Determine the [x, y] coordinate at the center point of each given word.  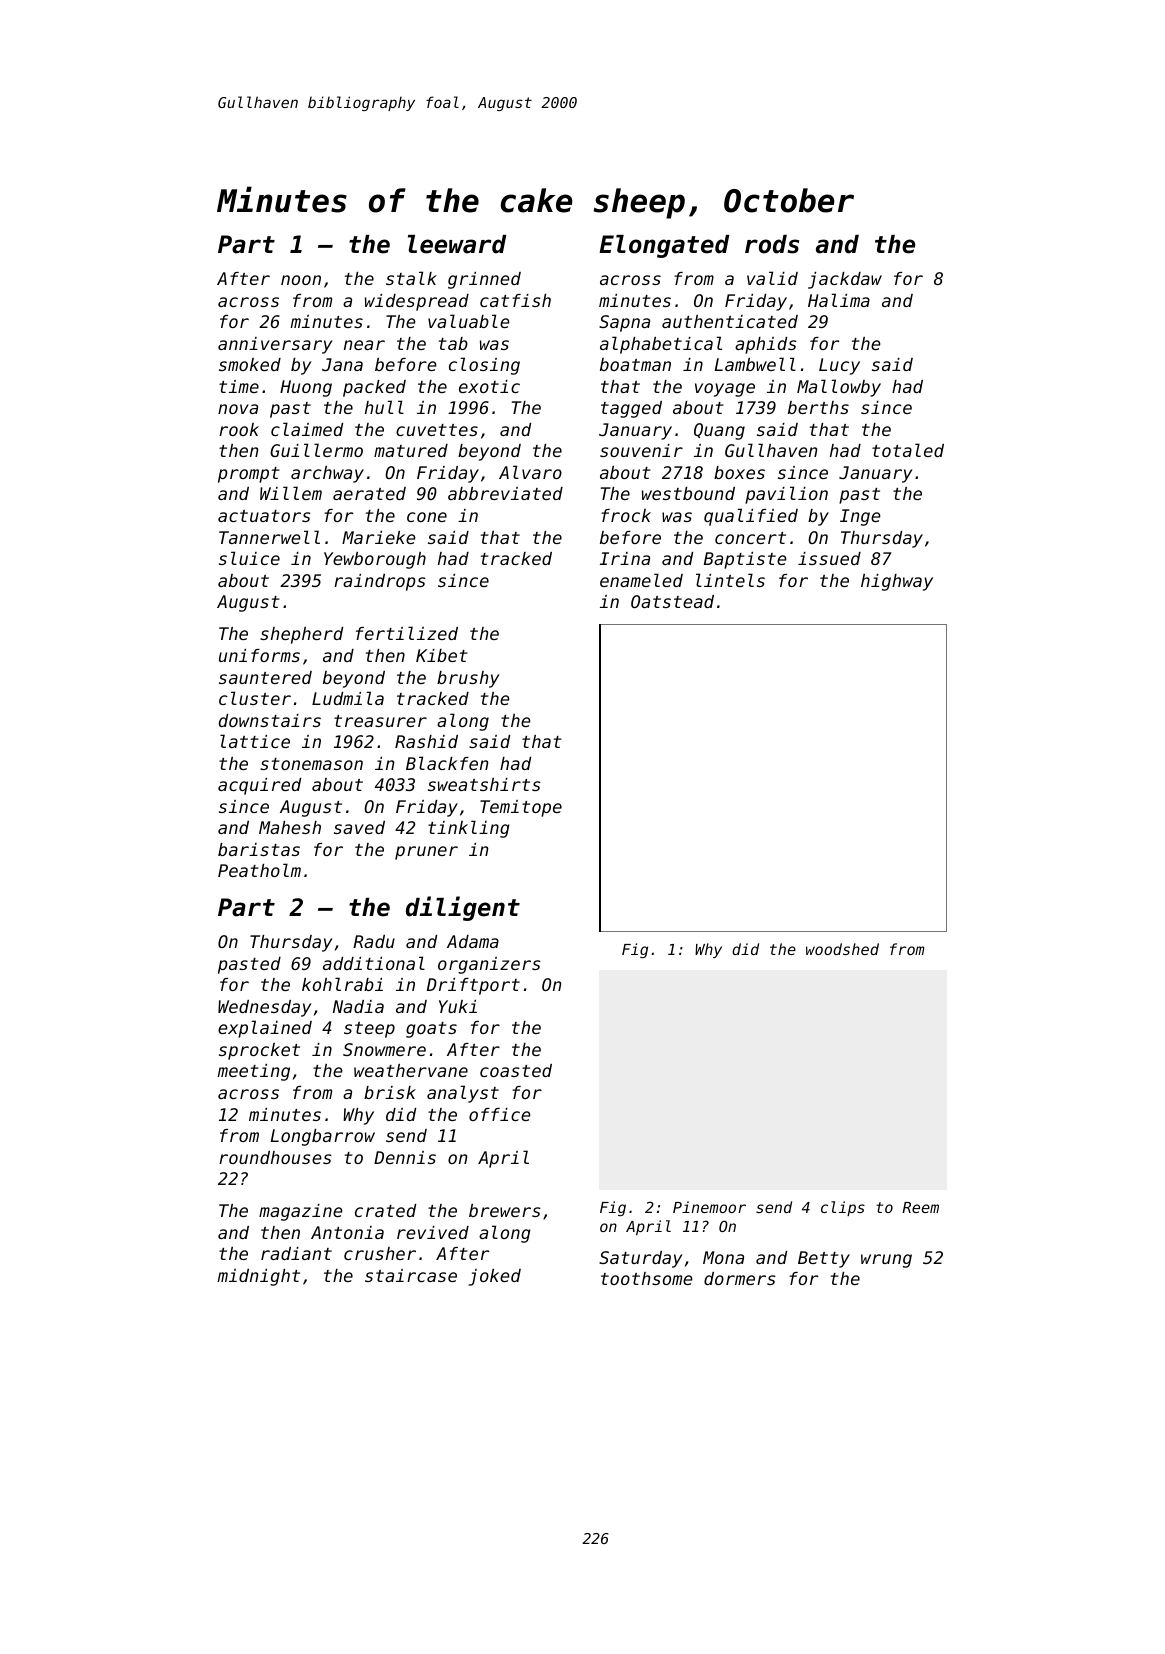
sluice [249, 558]
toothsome [646, 1278]
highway [897, 582]
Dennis [405, 1157]
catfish [515, 300]
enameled [641, 580]
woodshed [842, 949]
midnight [258, 1277]
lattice [255, 741]
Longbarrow [323, 1137]
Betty [824, 1259]
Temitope [521, 808]
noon [301, 280]
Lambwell [755, 364]
